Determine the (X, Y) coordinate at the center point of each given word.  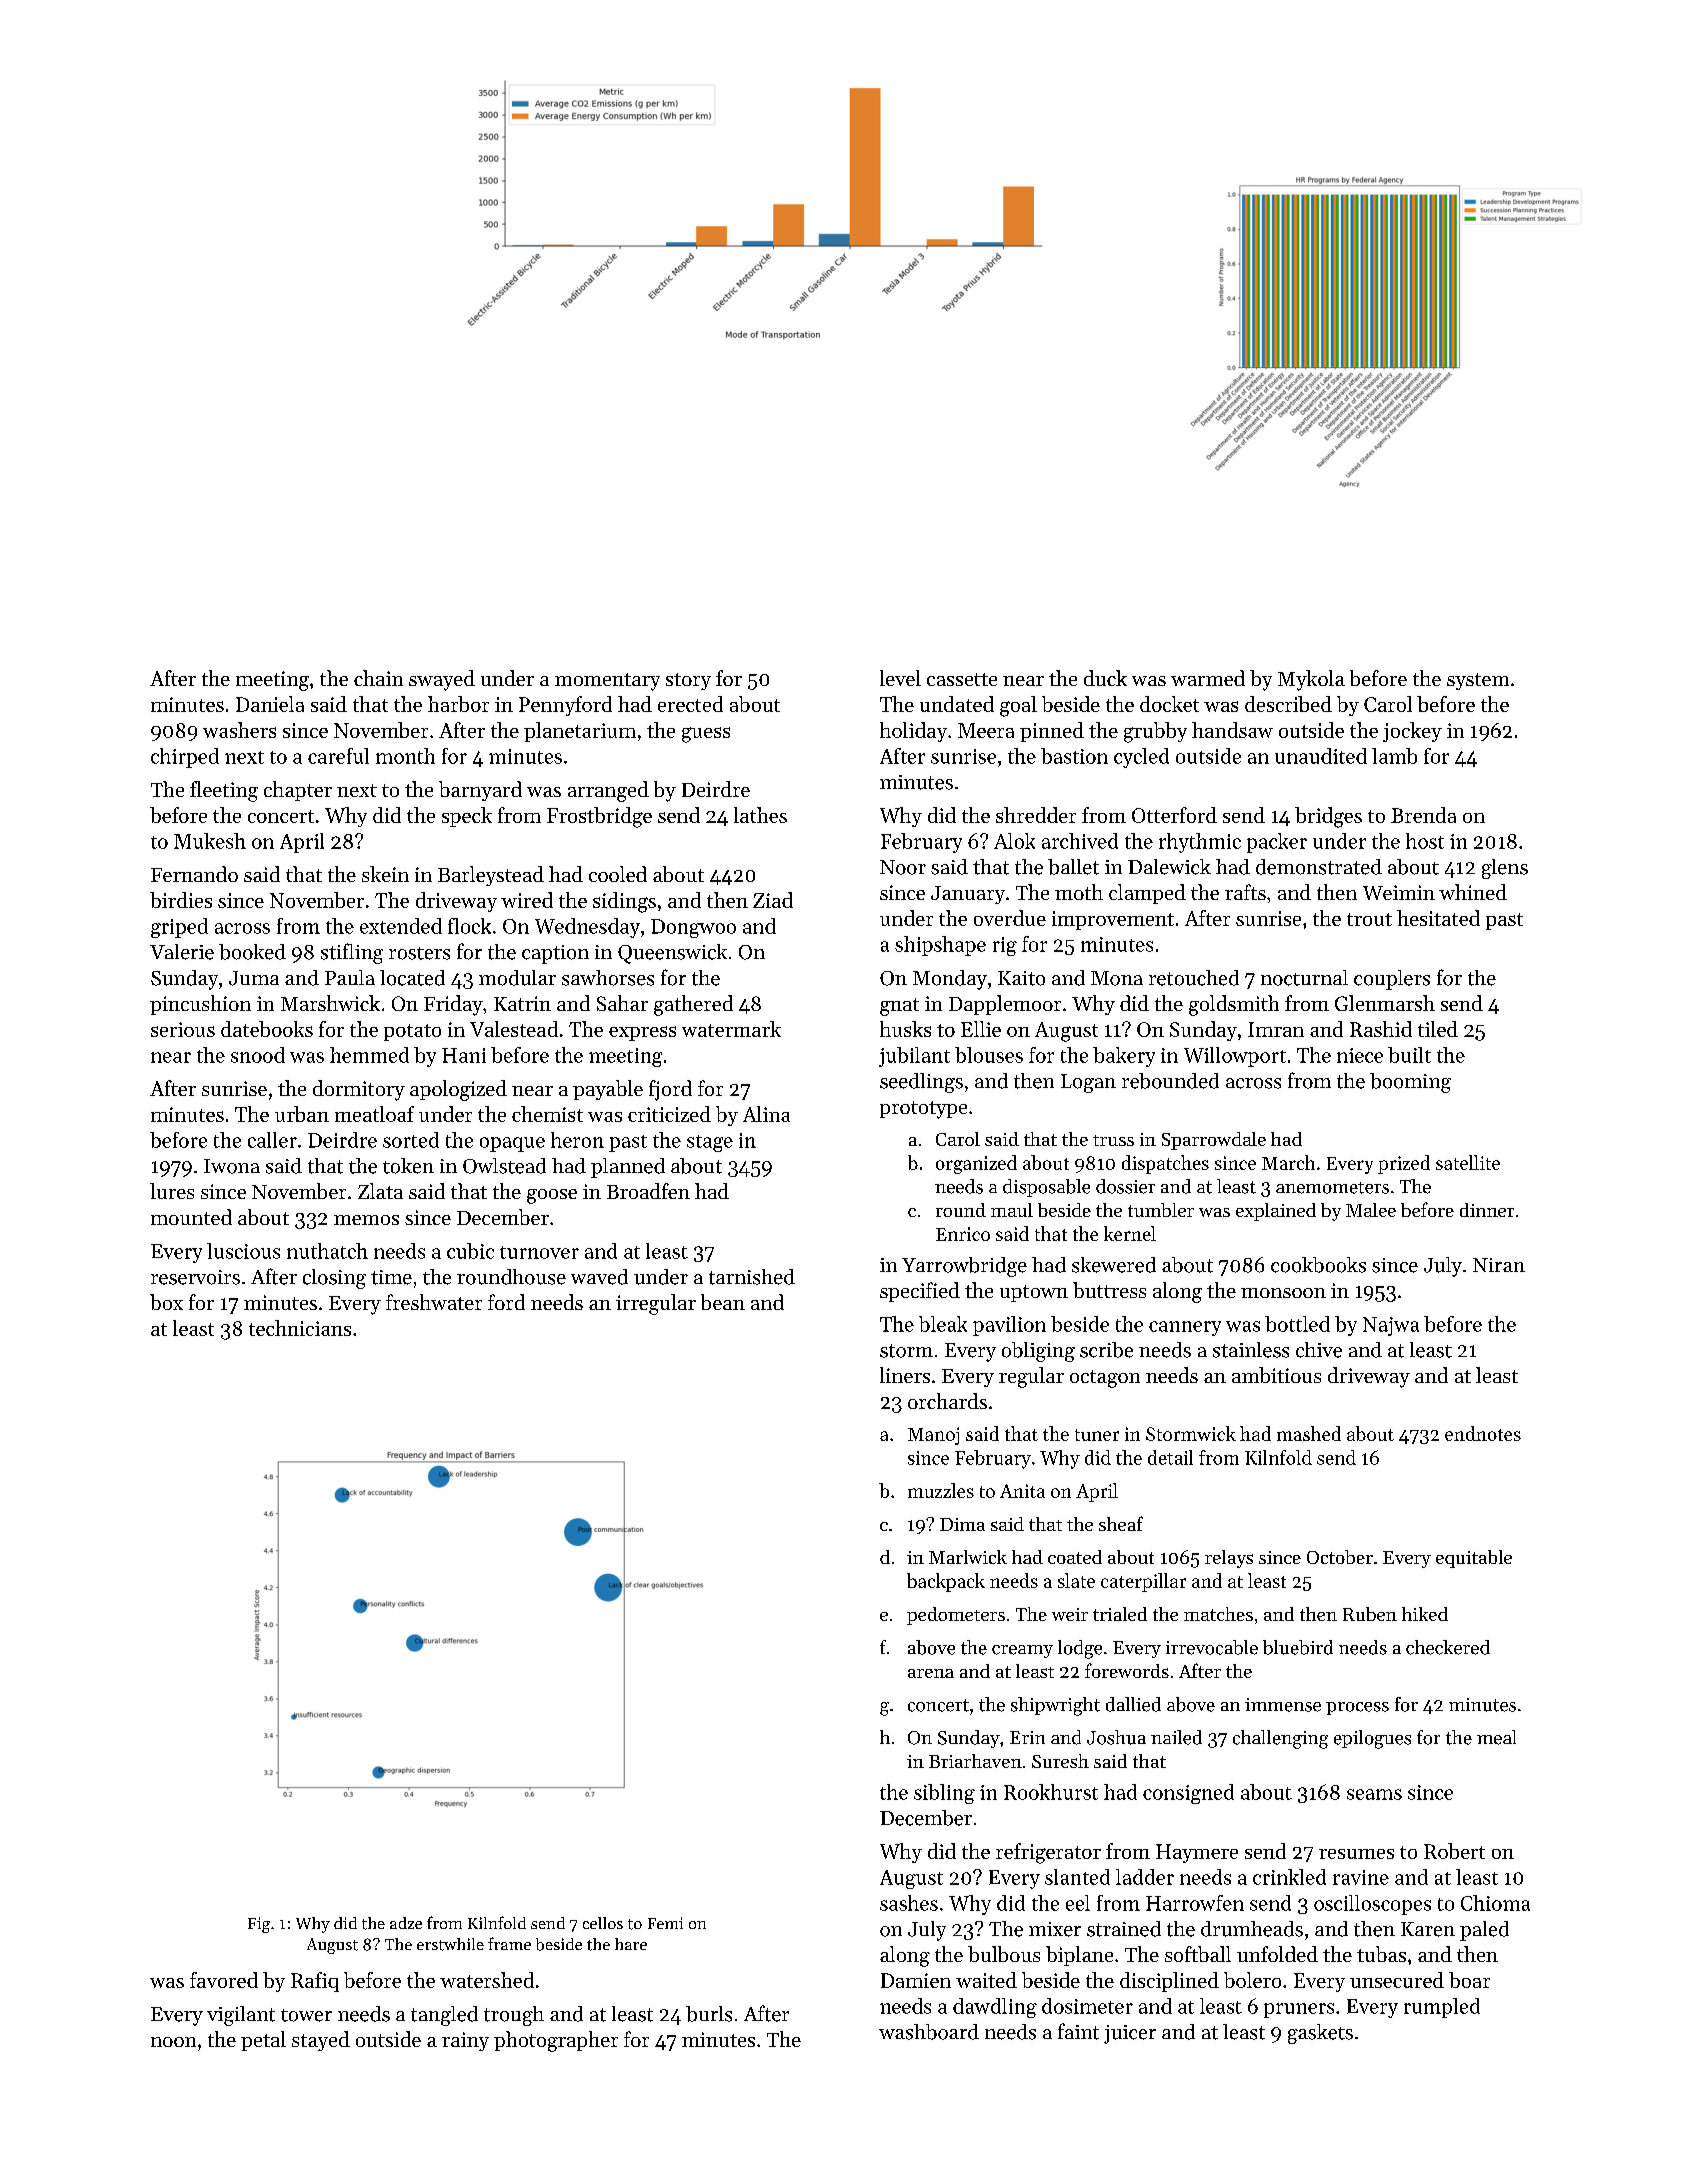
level (900, 678)
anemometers (1332, 1188)
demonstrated (1319, 867)
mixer (1055, 1929)
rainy (465, 2041)
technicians (300, 1328)
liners (905, 1375)
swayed (442, 680)
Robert (1454, 1851)
